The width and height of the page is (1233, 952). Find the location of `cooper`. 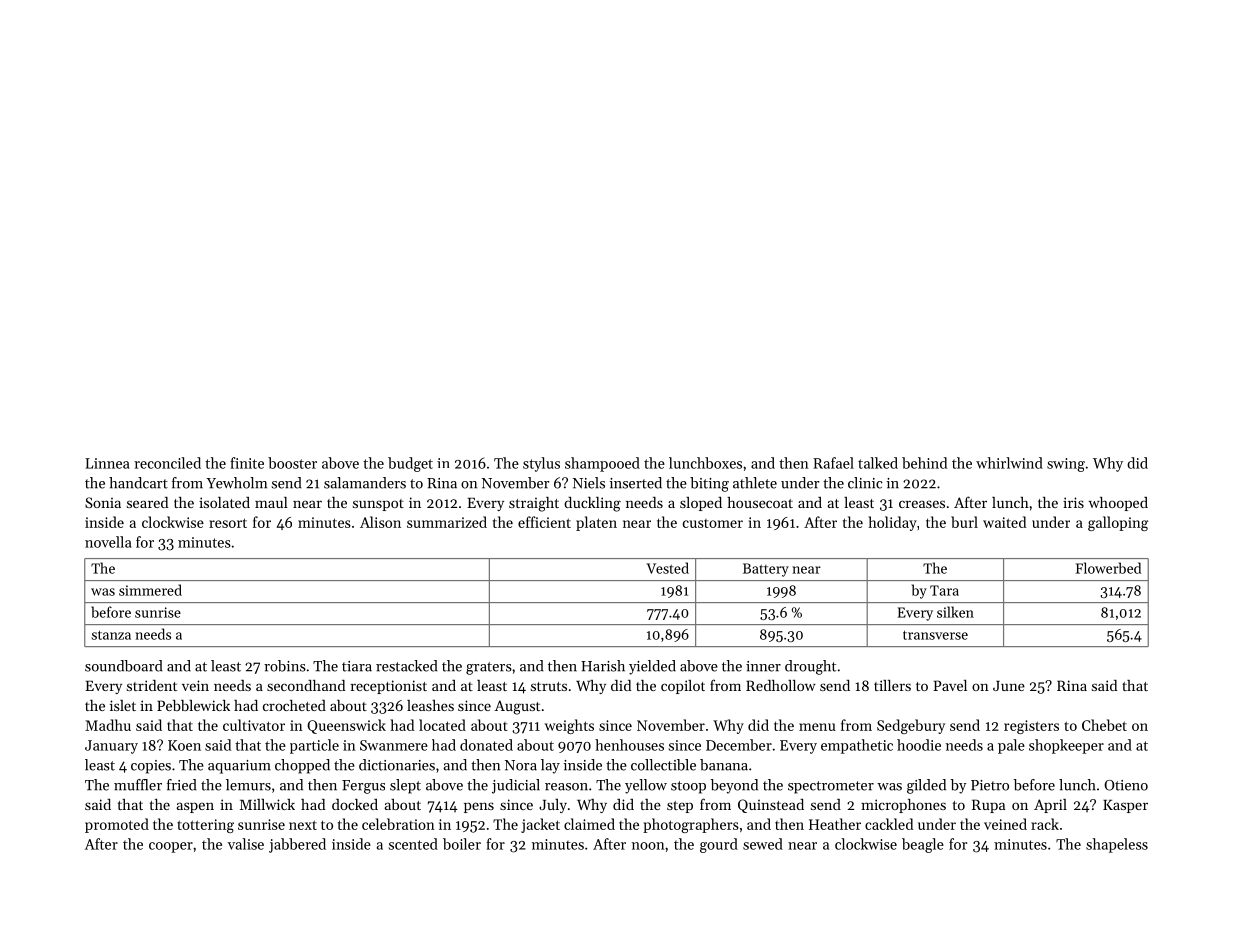

cooper is located at coordinates (171, 847).
